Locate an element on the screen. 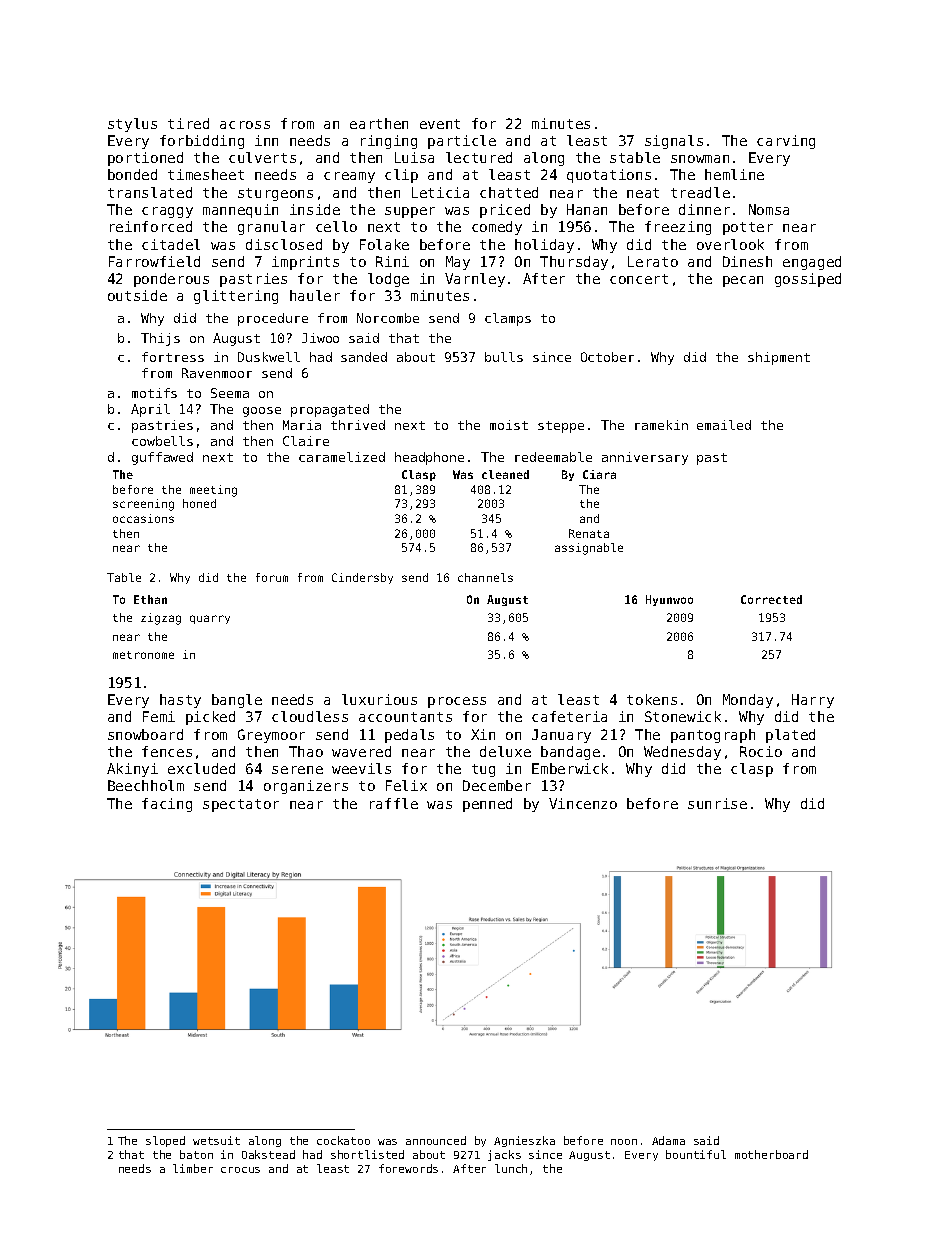 This screenshot has height=1233, width=952. bonded is located at coordinates (132, 174).
